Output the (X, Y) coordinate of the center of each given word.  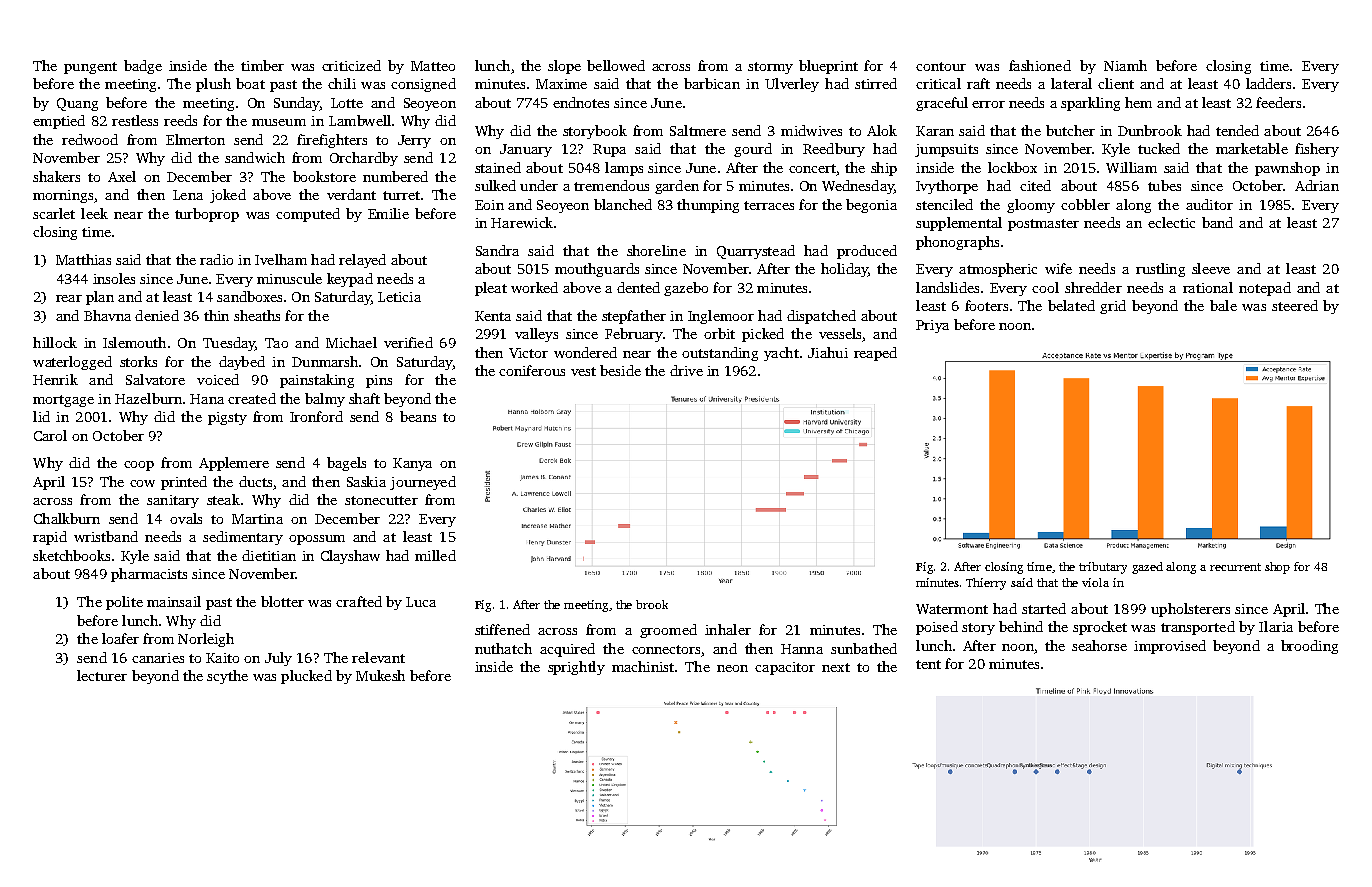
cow (142, 483)
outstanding (720, 354)
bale (1223, 305)
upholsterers (1190, 610)
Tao (276, 343)
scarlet (54, 213)
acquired (567, 650)
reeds (180, 120)
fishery (1317, 150)
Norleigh (206, 640)
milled (435, 555)
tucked (1159, 148)
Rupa (609, 150)
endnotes (581, 102)
